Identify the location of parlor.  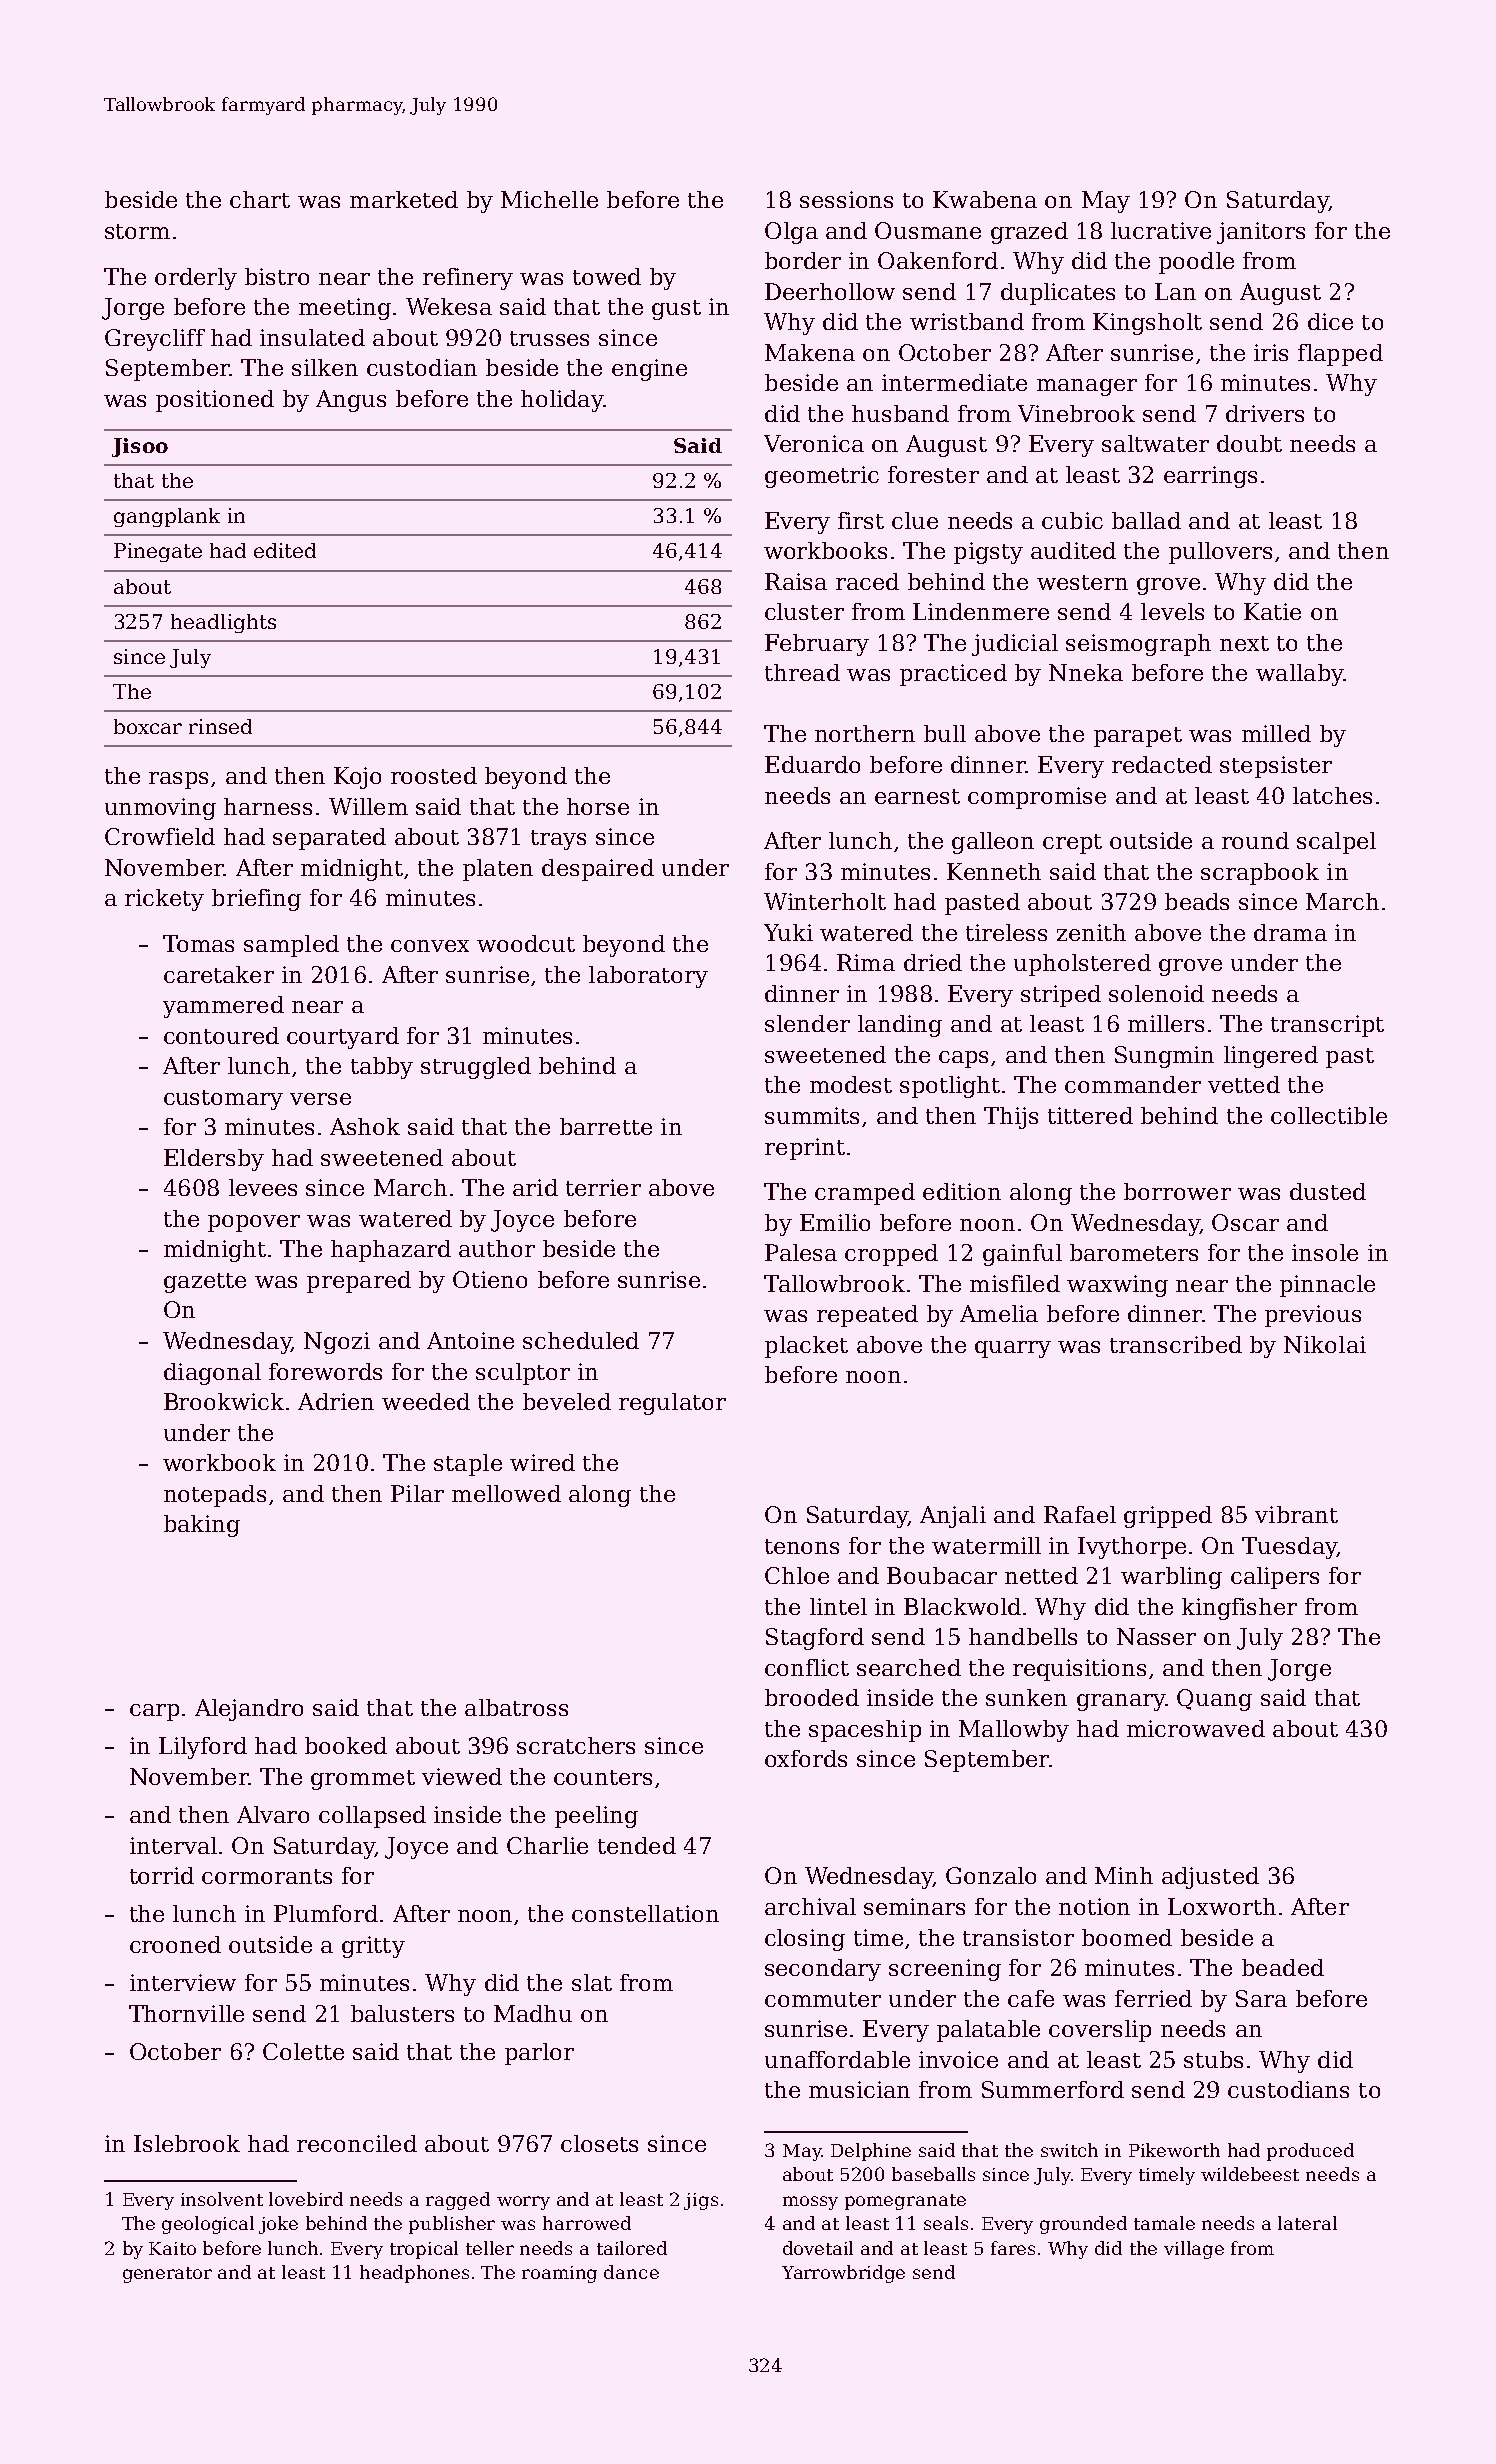
(539, 2054).
